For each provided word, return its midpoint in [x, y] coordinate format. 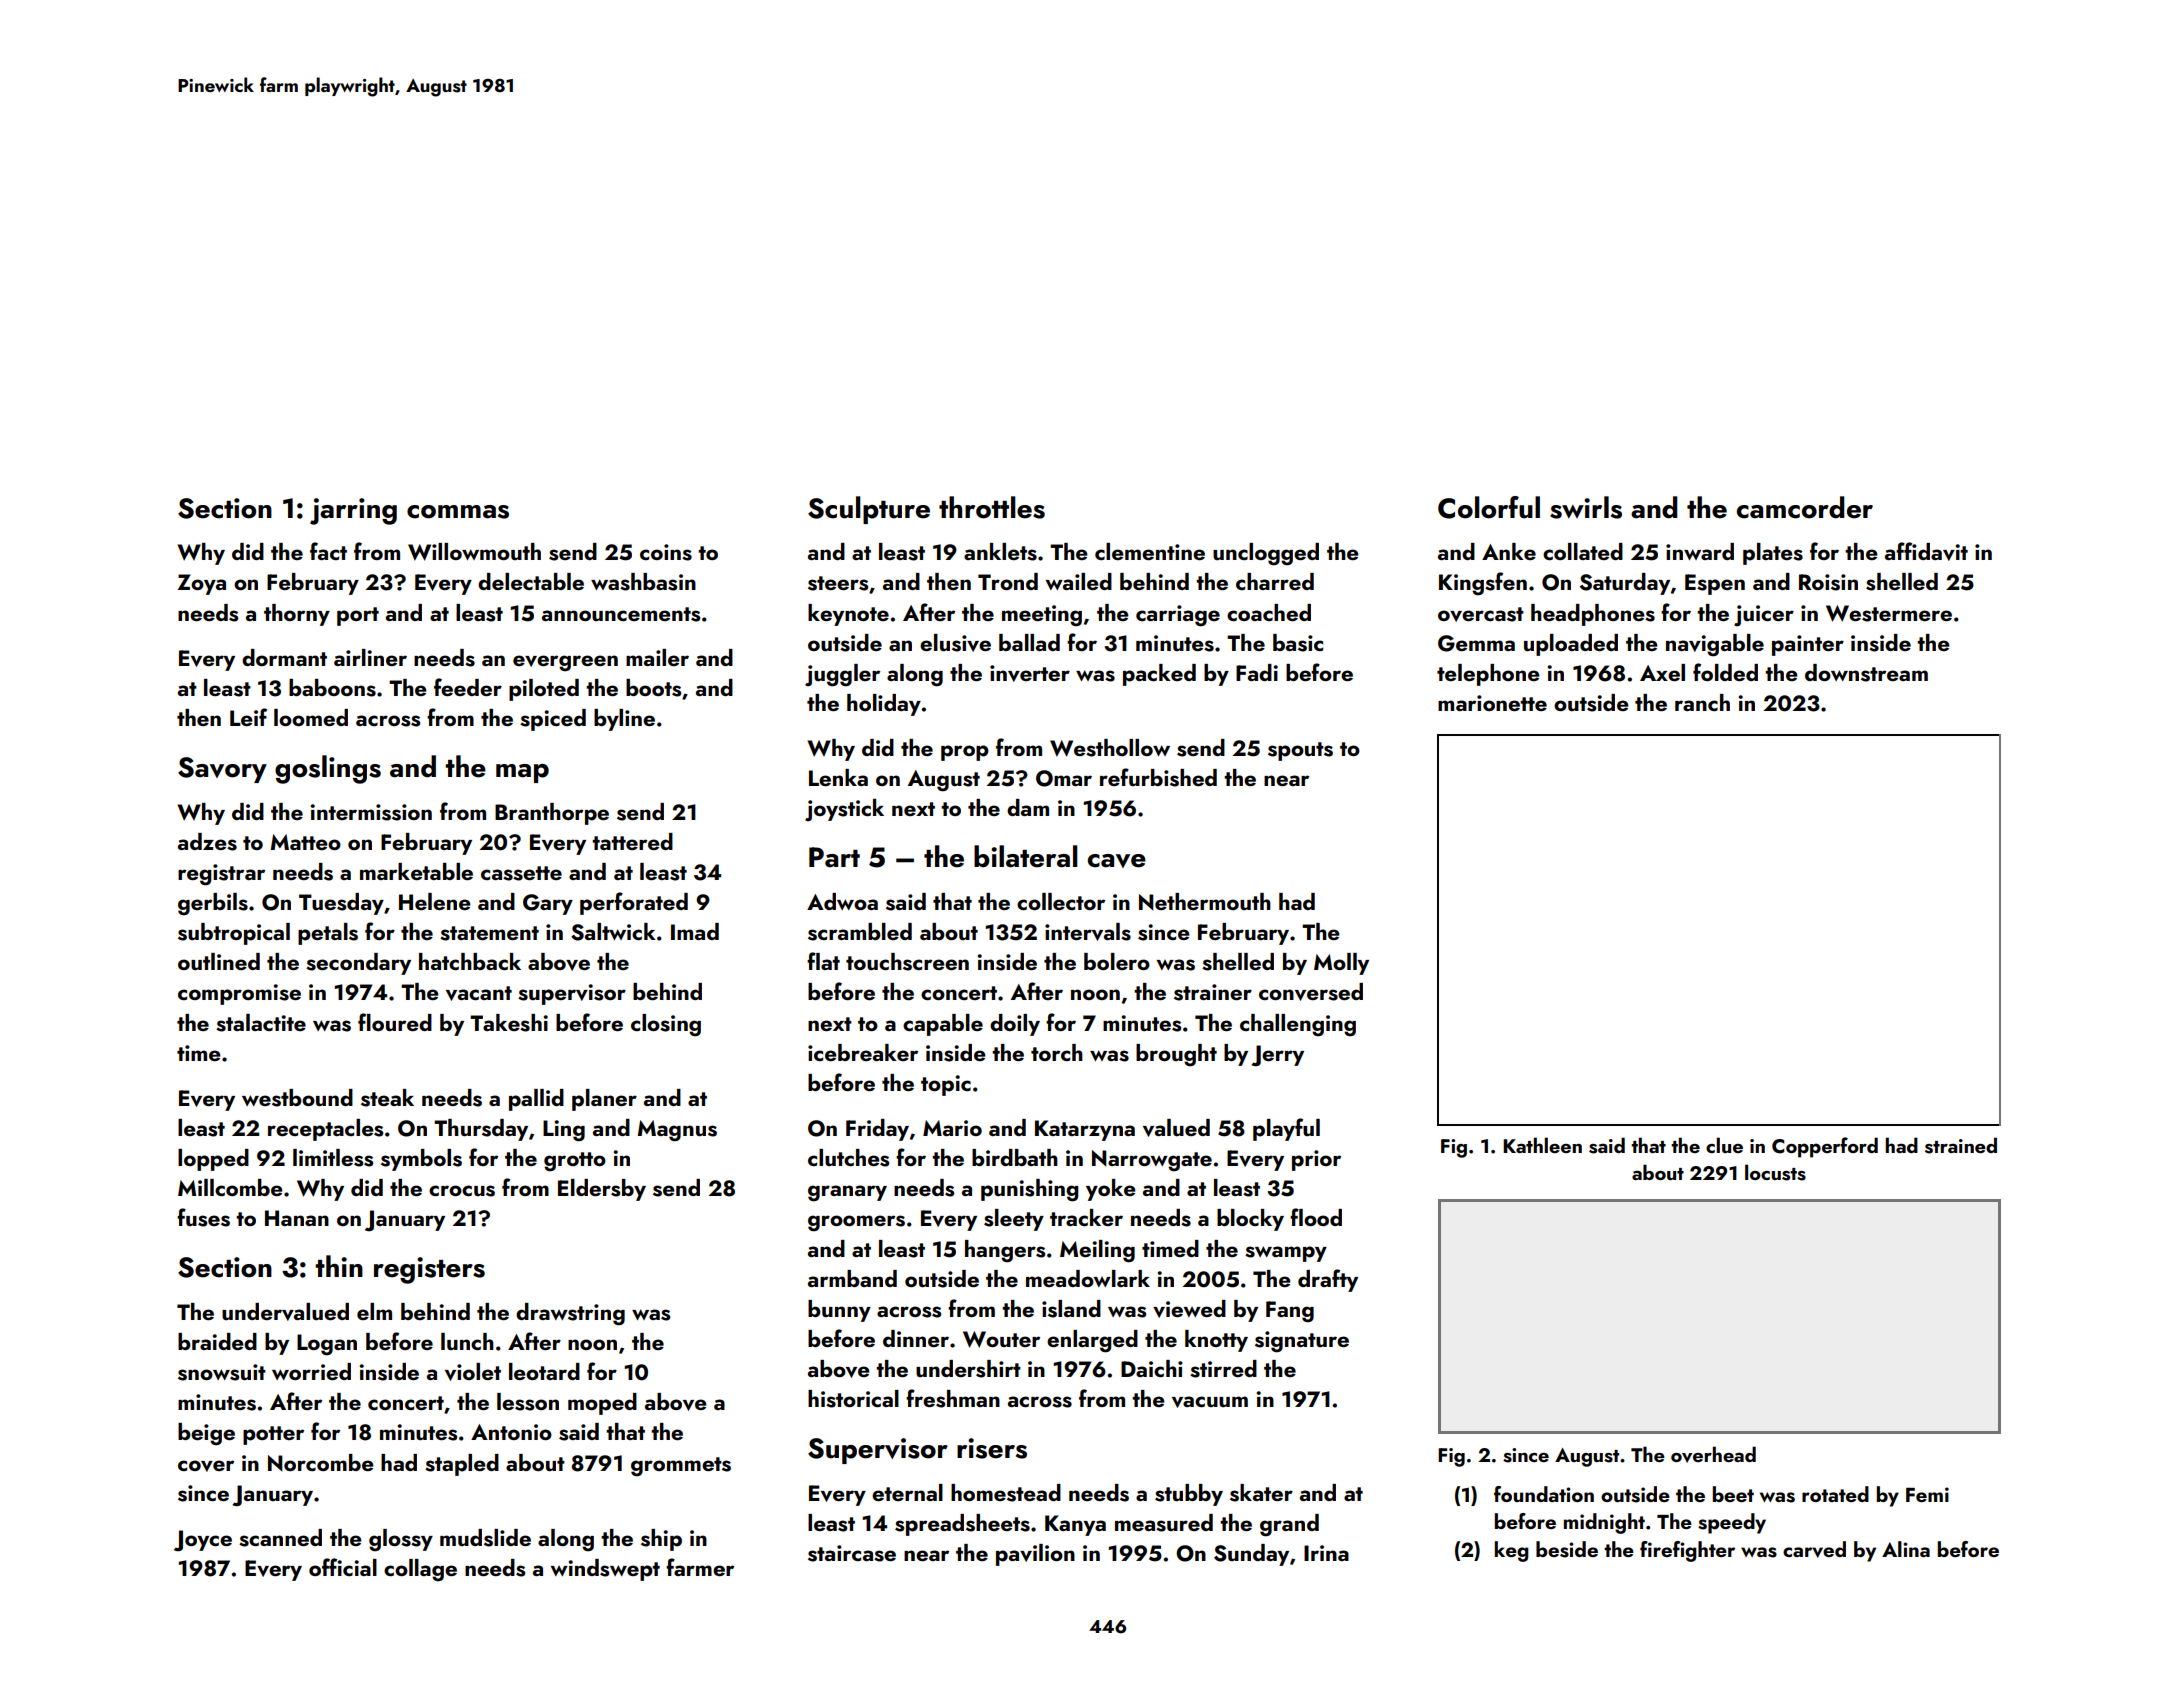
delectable [531, 581]
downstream [1866, 673]
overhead [1713, 1454]
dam [1028, 807]
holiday [884, 705]
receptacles [325, 1130]
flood [1316, 1217]
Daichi [1152, 1368]
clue [1724, 1145]
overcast [1481, 614]
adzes [207, 842]
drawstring [570, 1314]
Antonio [511, 1432]
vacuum [1210, 1402]
